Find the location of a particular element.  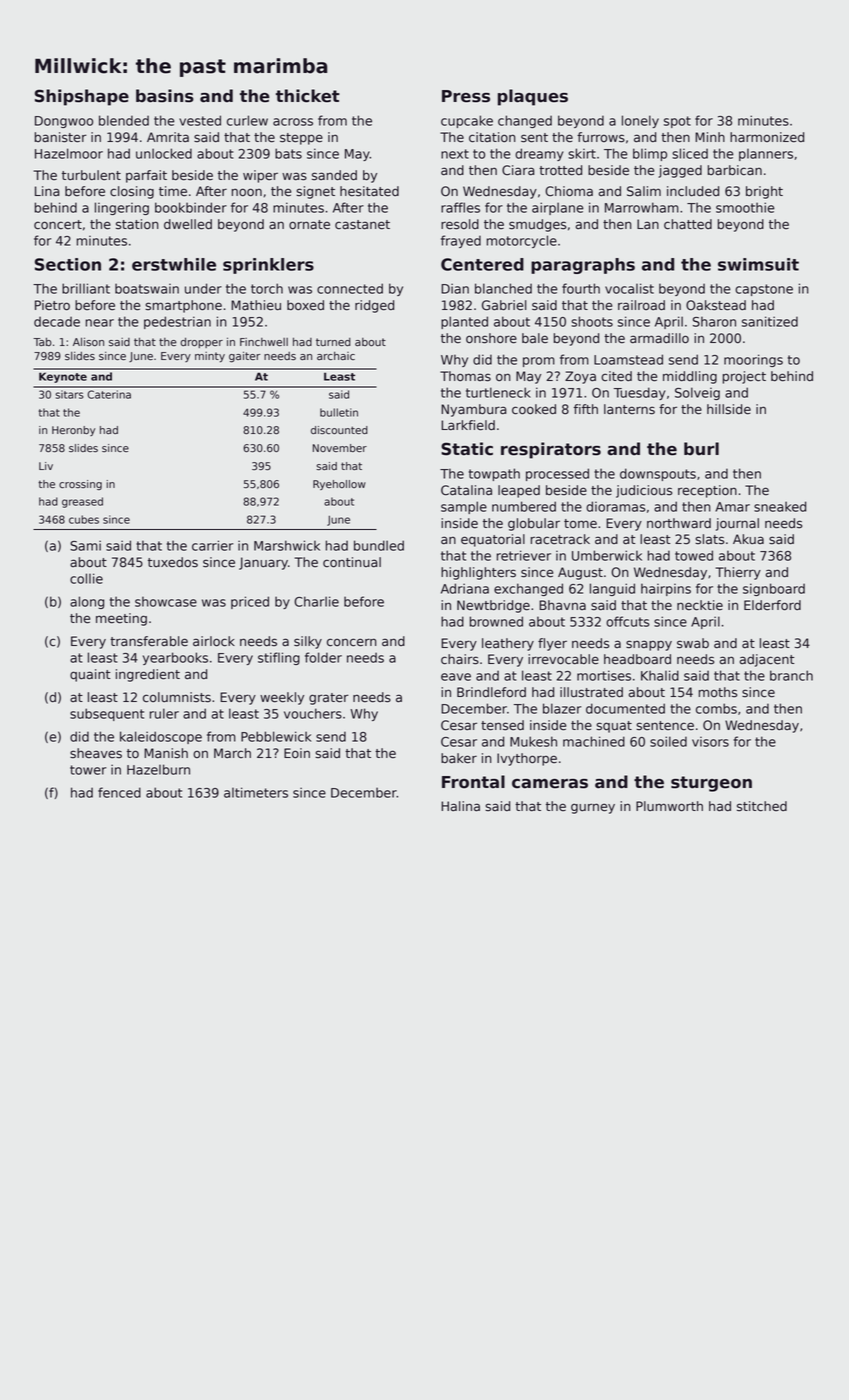

harmonized is located at coordinates (767, 137).
